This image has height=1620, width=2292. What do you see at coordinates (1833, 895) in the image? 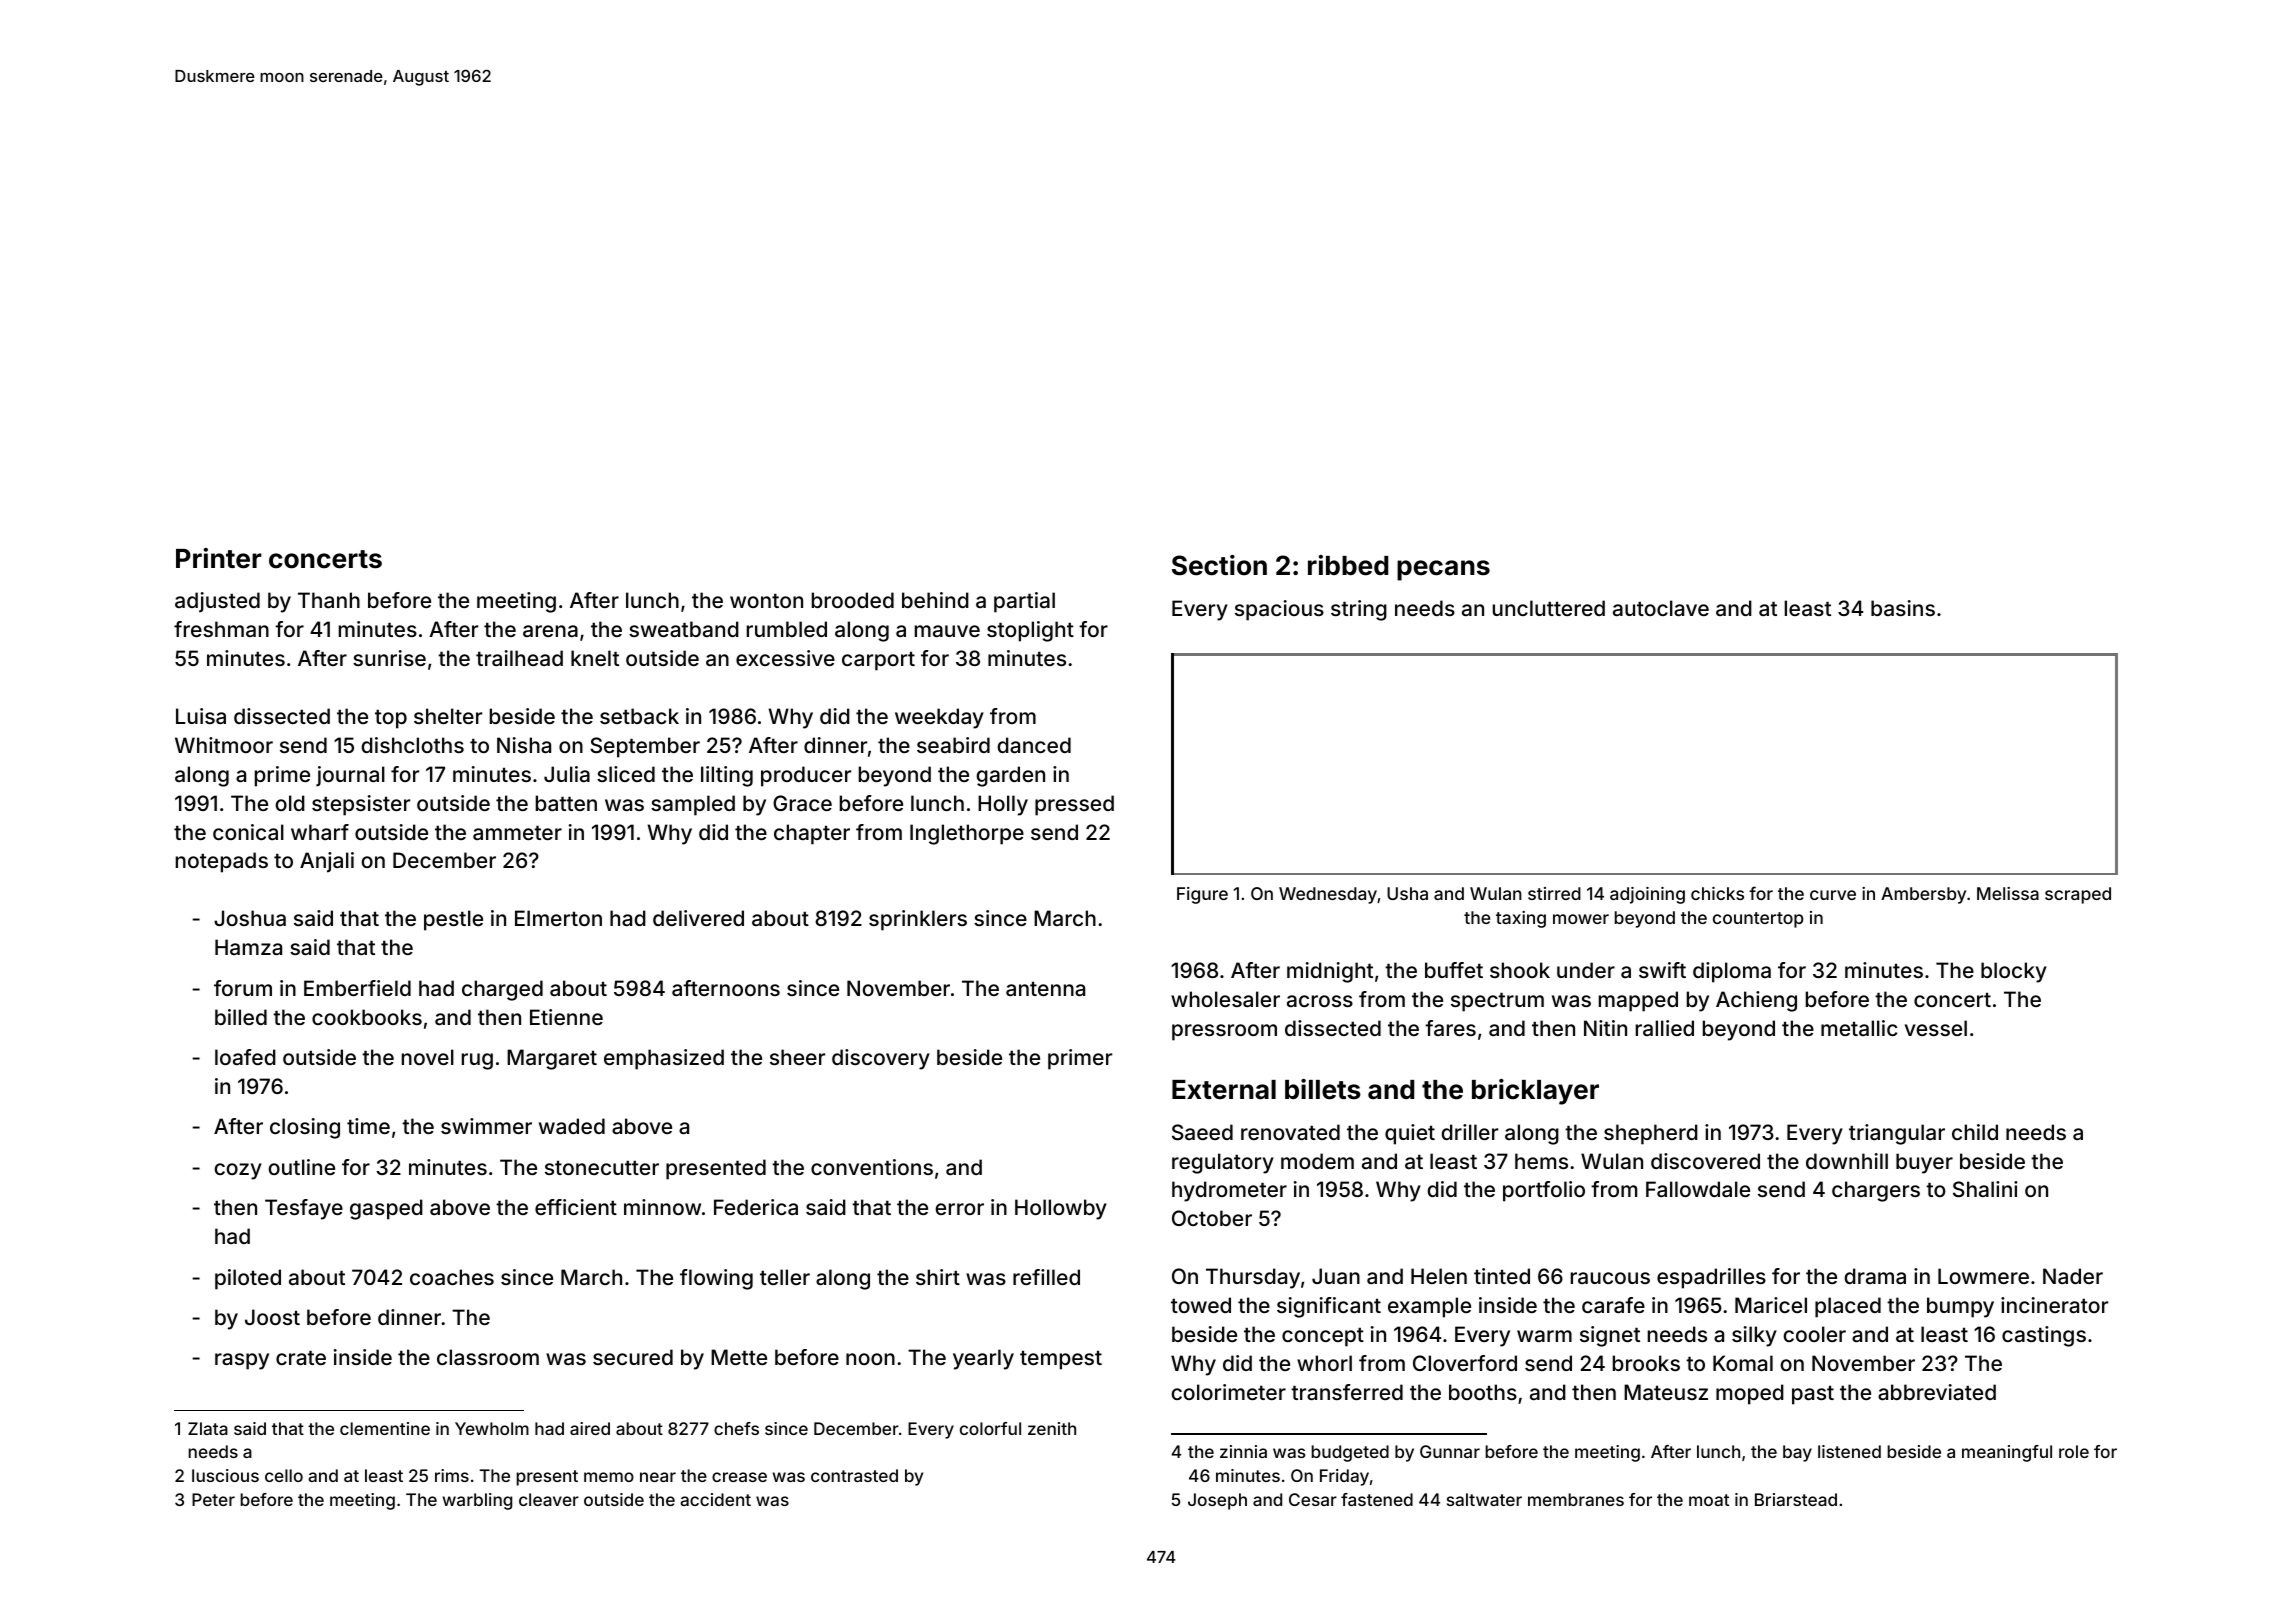
I see `curve` at bounding box center [1833, 895].
